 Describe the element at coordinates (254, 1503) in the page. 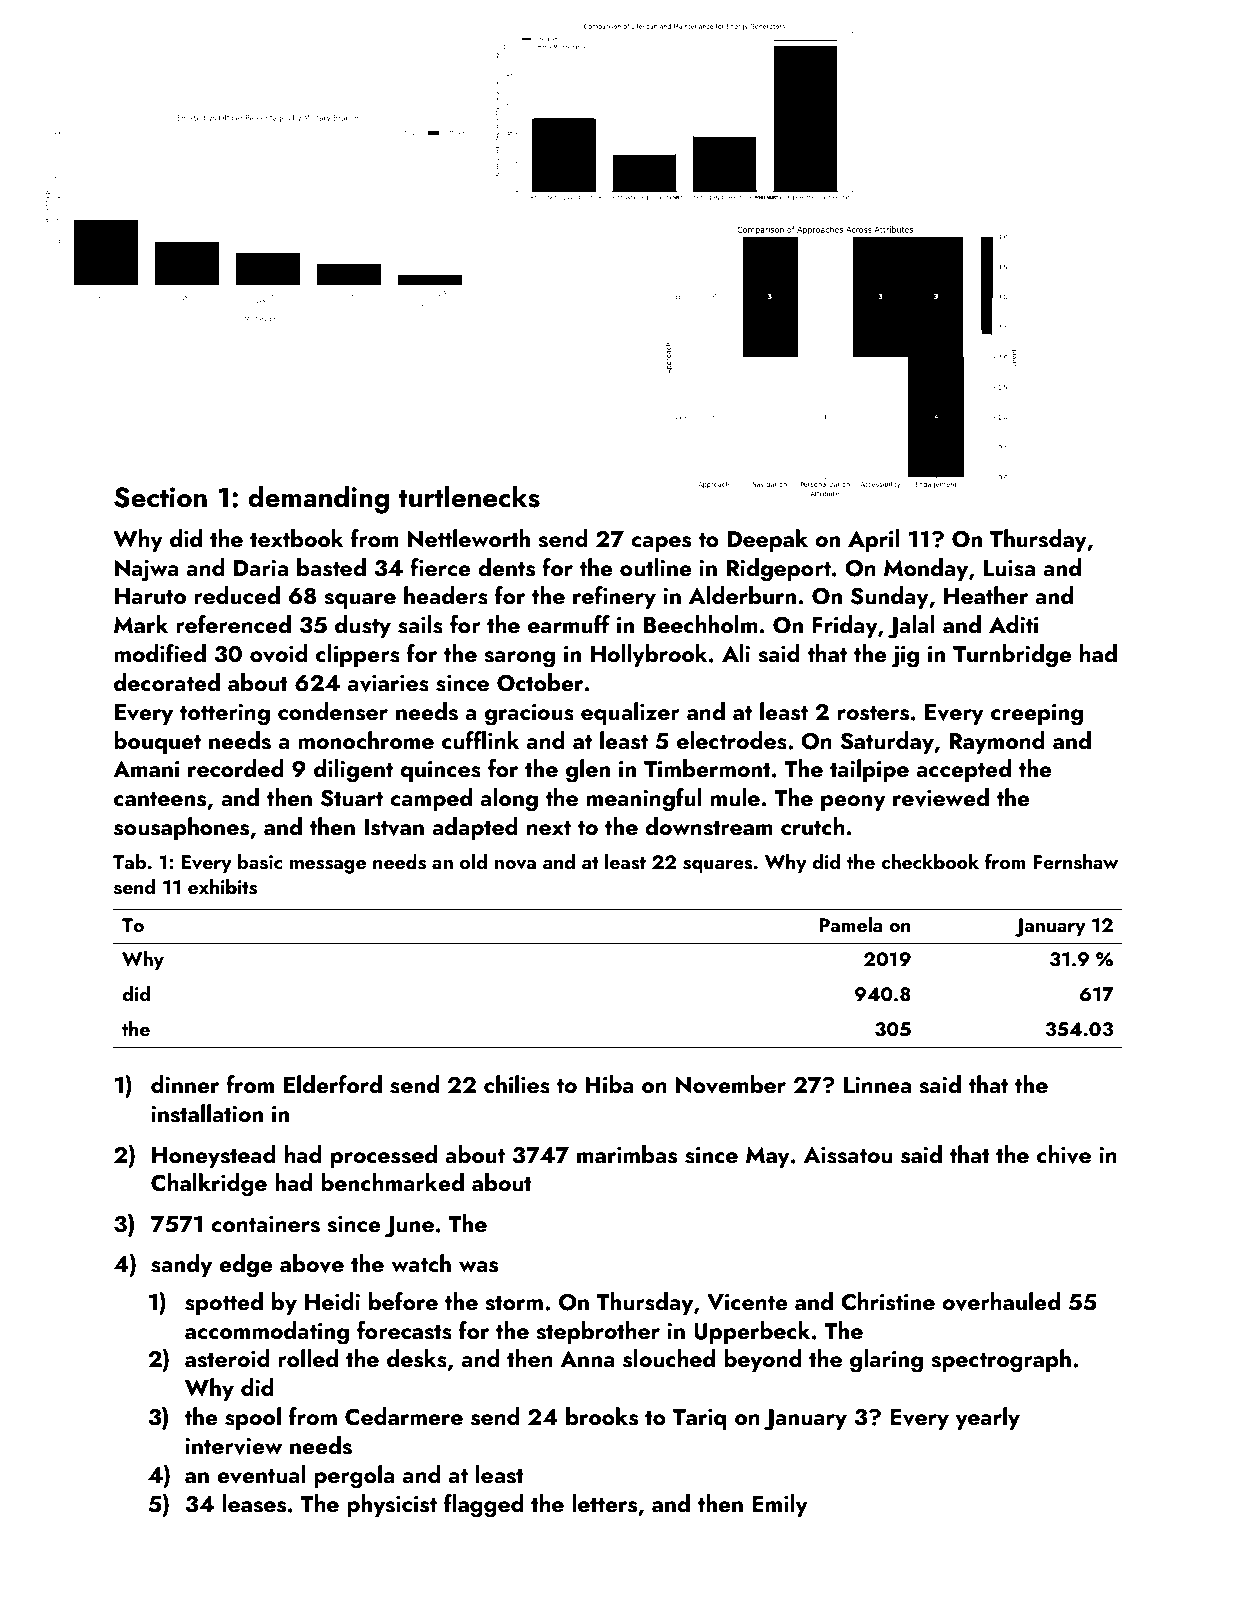

I see `leases` at that location.
